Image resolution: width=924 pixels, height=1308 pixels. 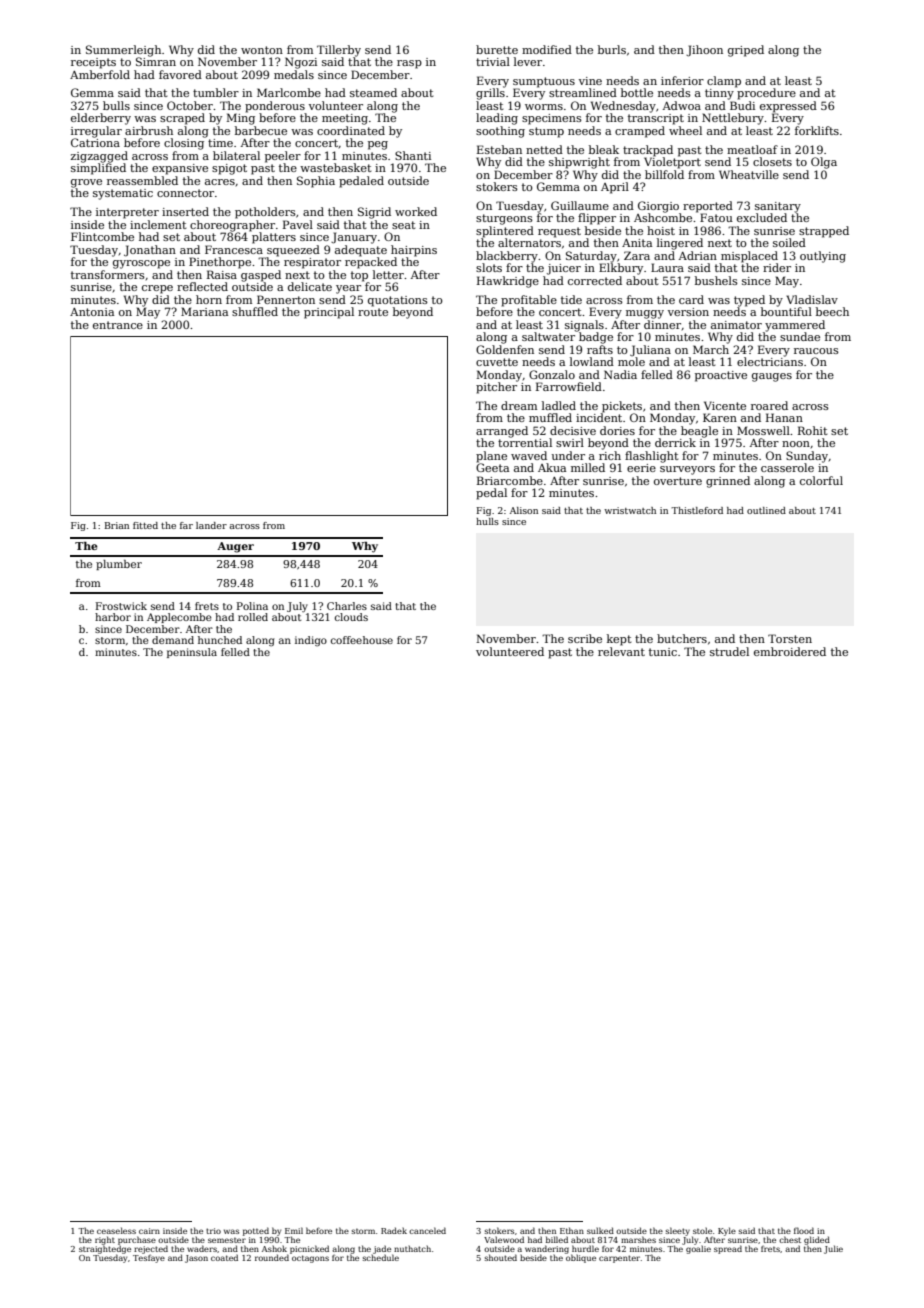 What do you see at coordinates (394, 1230) in the screenshot?
I see `Radek` at bounding box center [394, 1230].
